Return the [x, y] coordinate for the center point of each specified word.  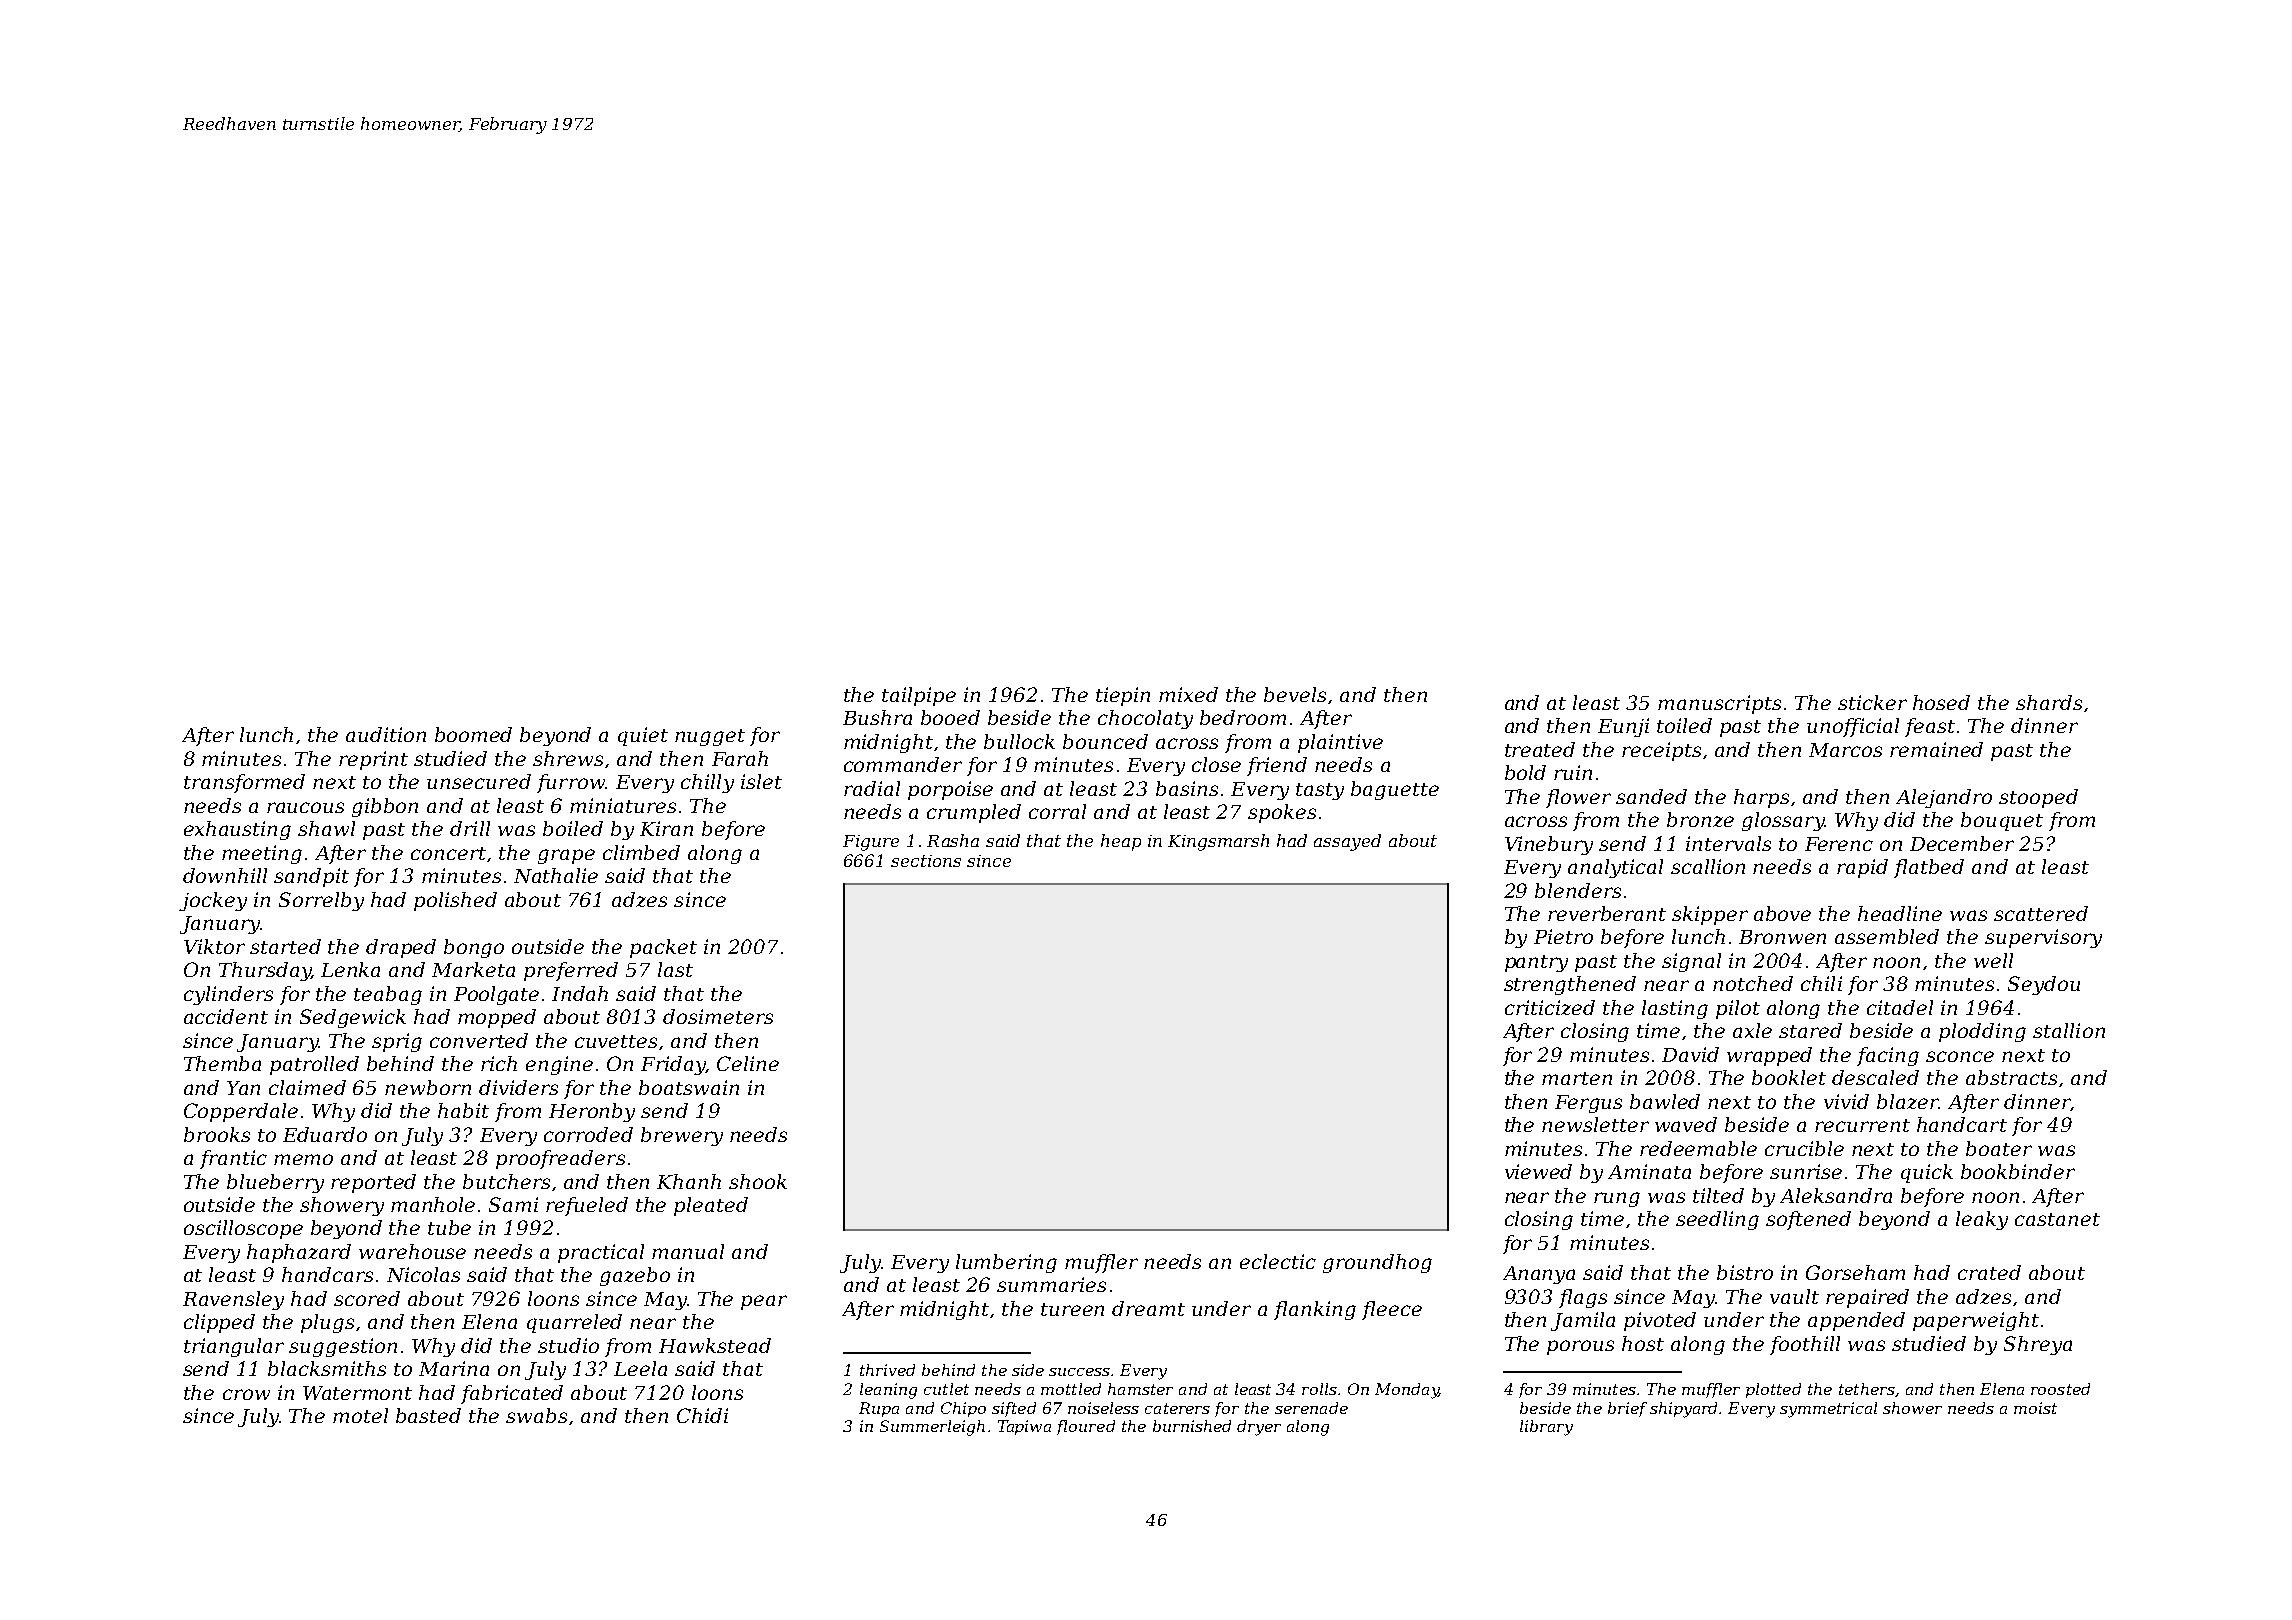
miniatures [623, 805]
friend [1277, 766]
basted [428, 1415]
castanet [2057, 1219]
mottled [1071, 1389]
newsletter [1595, 1124]
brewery [682, 1136]
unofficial [1853, 727]
